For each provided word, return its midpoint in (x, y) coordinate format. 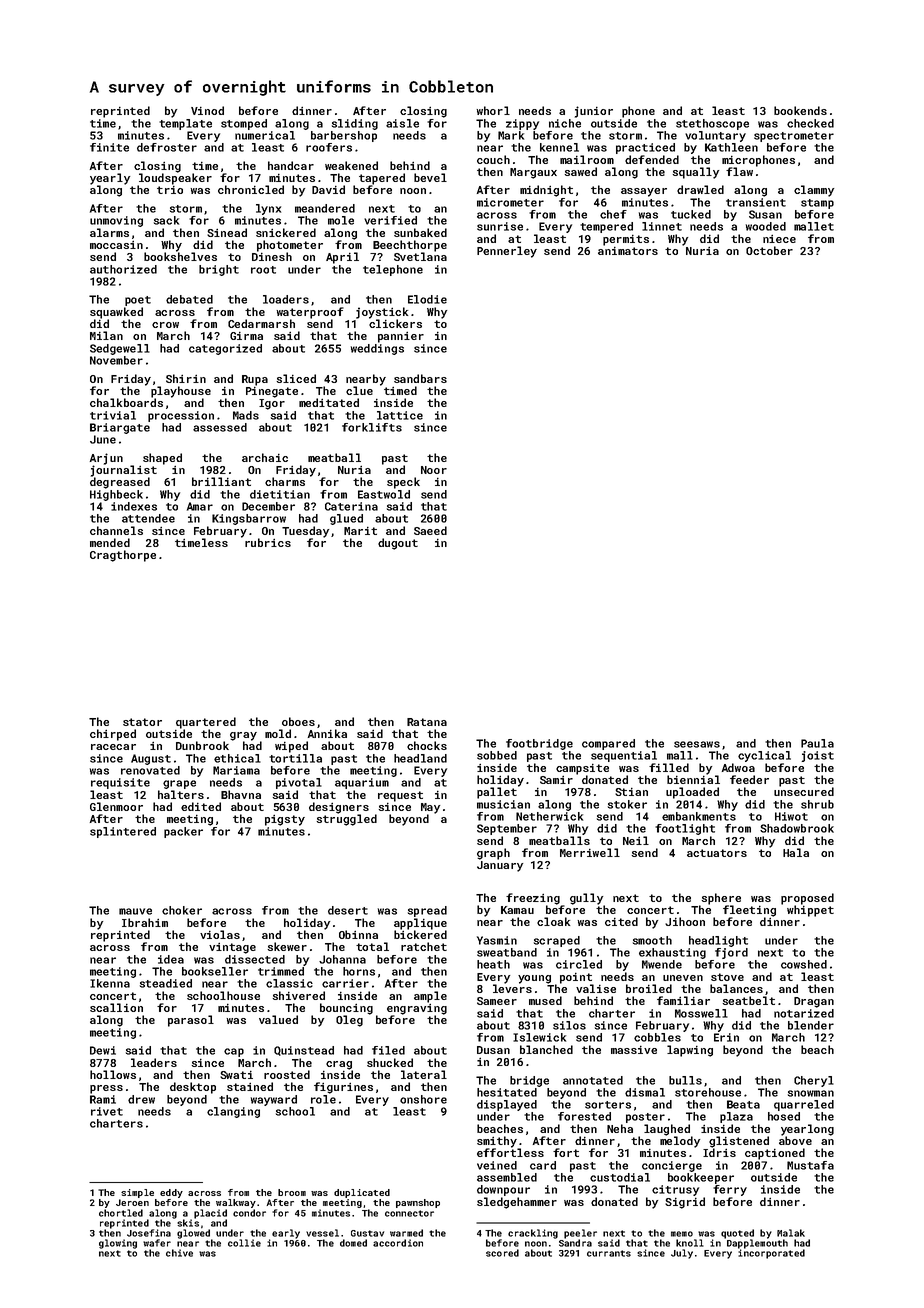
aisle (402, 123)
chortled (121, 1213)
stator (142, 722)
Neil (636, 840)
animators (628, 251)
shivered (298, 995)
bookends (800, 110)
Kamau (517, 910)
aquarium (362, 783)
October (769, 250)
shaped (162, 459)
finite (109, 147)
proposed (807, 899)
